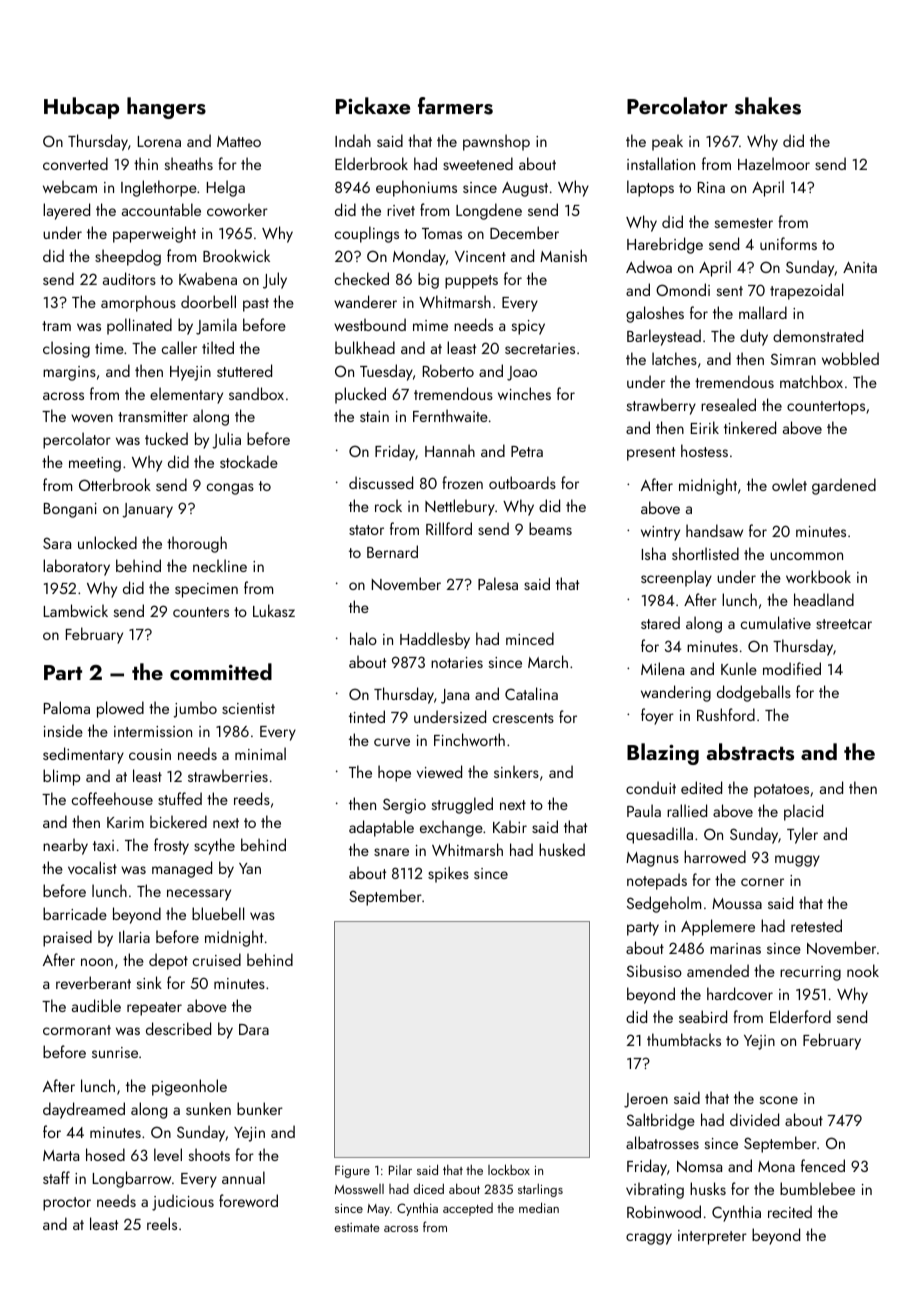 The width and height of the screenshot is (924, 1308). Describe the element at coordinates (107, 542) in the screenshot. I see `unlocked` at that location.
